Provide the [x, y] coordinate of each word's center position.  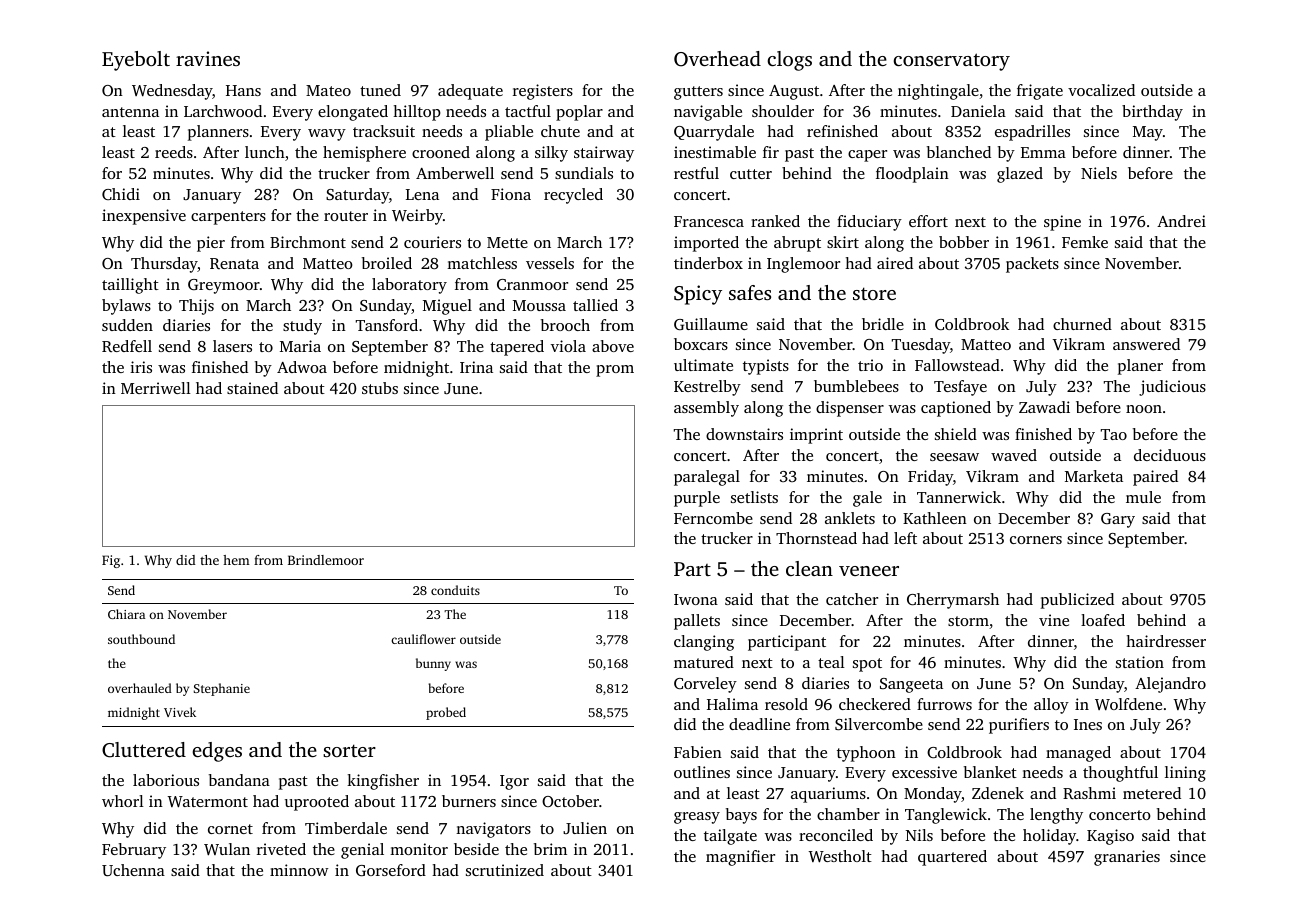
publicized [1077, 601]
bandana [239, 780]
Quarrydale [714, 133]
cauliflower [423, 639]
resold [786, 704]
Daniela [978, 111]
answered [1146, 344]
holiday [1049, 837]
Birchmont [308, 242]
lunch [265, 152]
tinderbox [708, 263]
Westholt [840, 856]
